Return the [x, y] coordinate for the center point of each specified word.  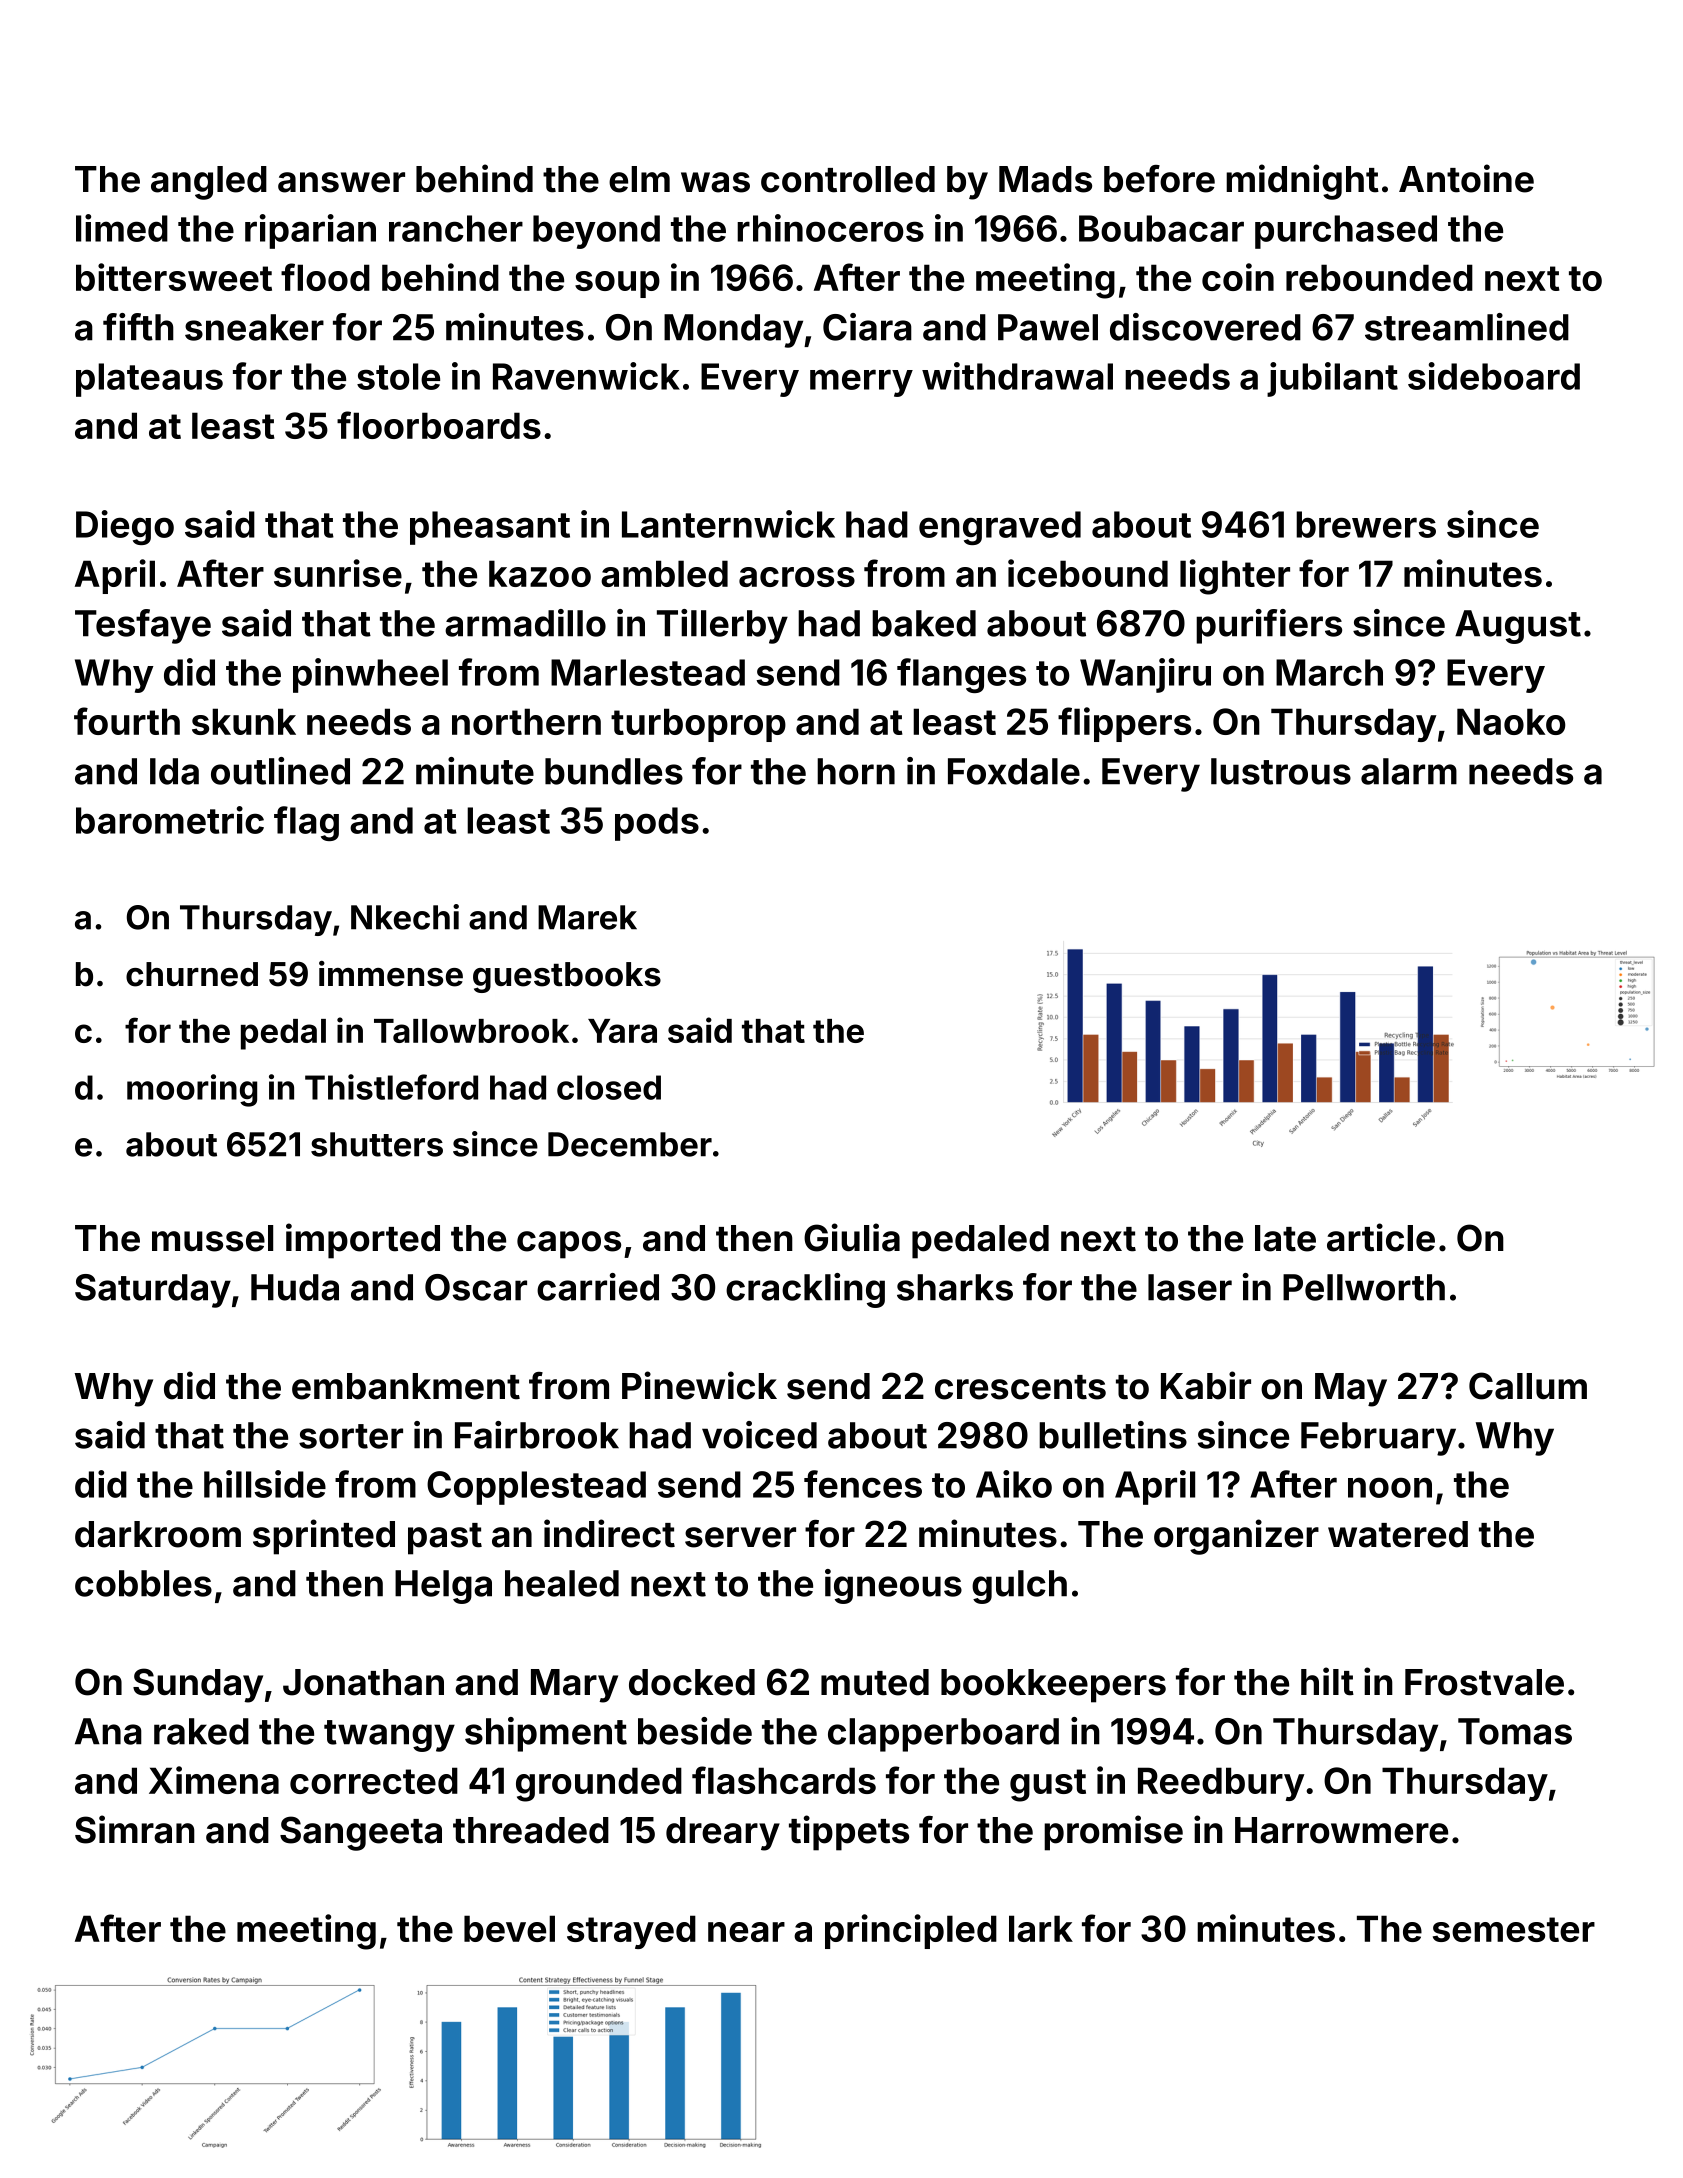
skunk [244, 721]
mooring [192, 1090]
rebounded [1379, 277]
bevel [509, 1928]
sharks [955, 1287]
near [746, 1932]
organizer [1236, 1537]
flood [325, 277]
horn [856, 771]
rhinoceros [830, 228]
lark [1041, 1928]
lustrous [1281, 771]
